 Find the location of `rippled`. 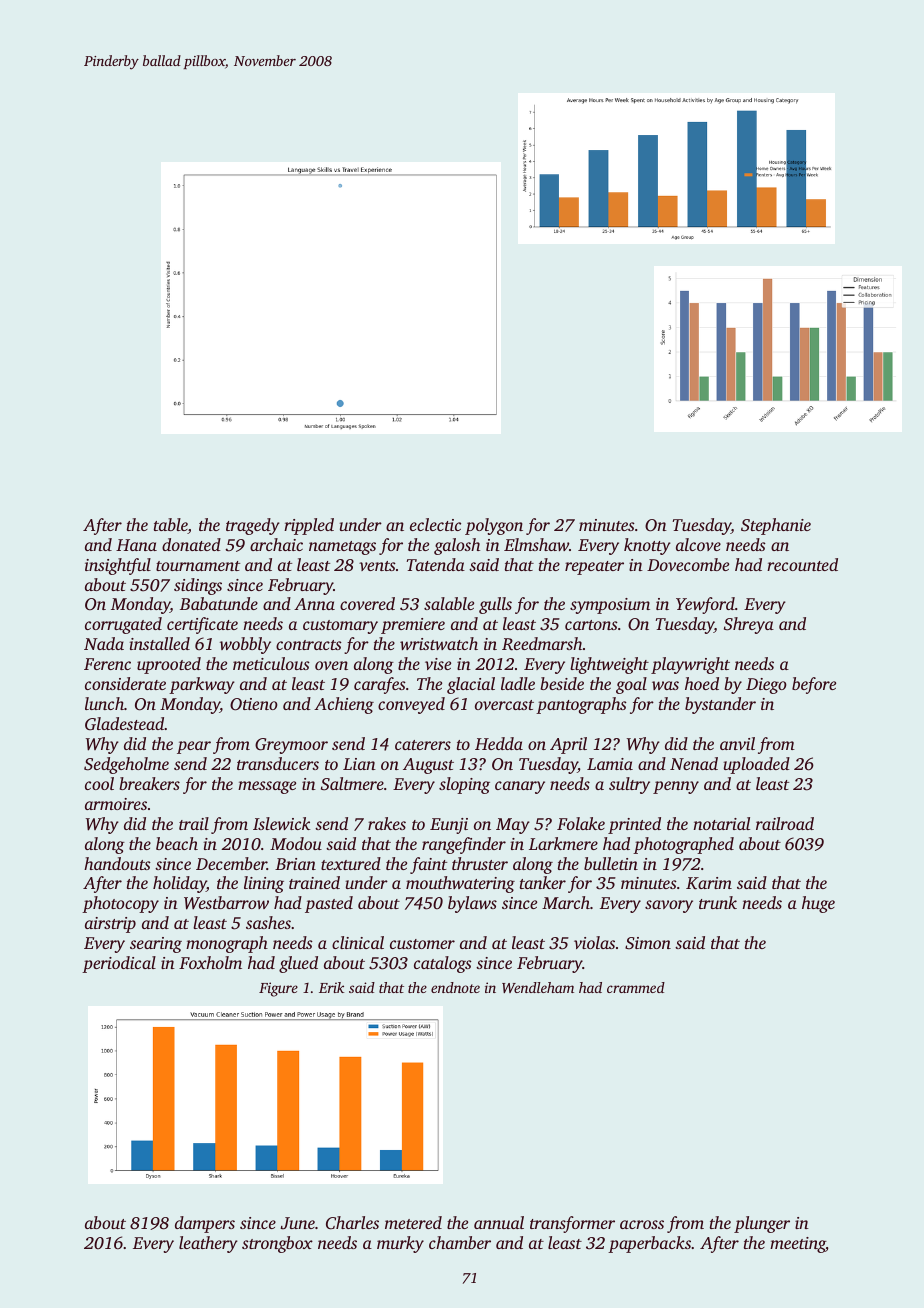

rippled is located at coordinates (309, 526).
